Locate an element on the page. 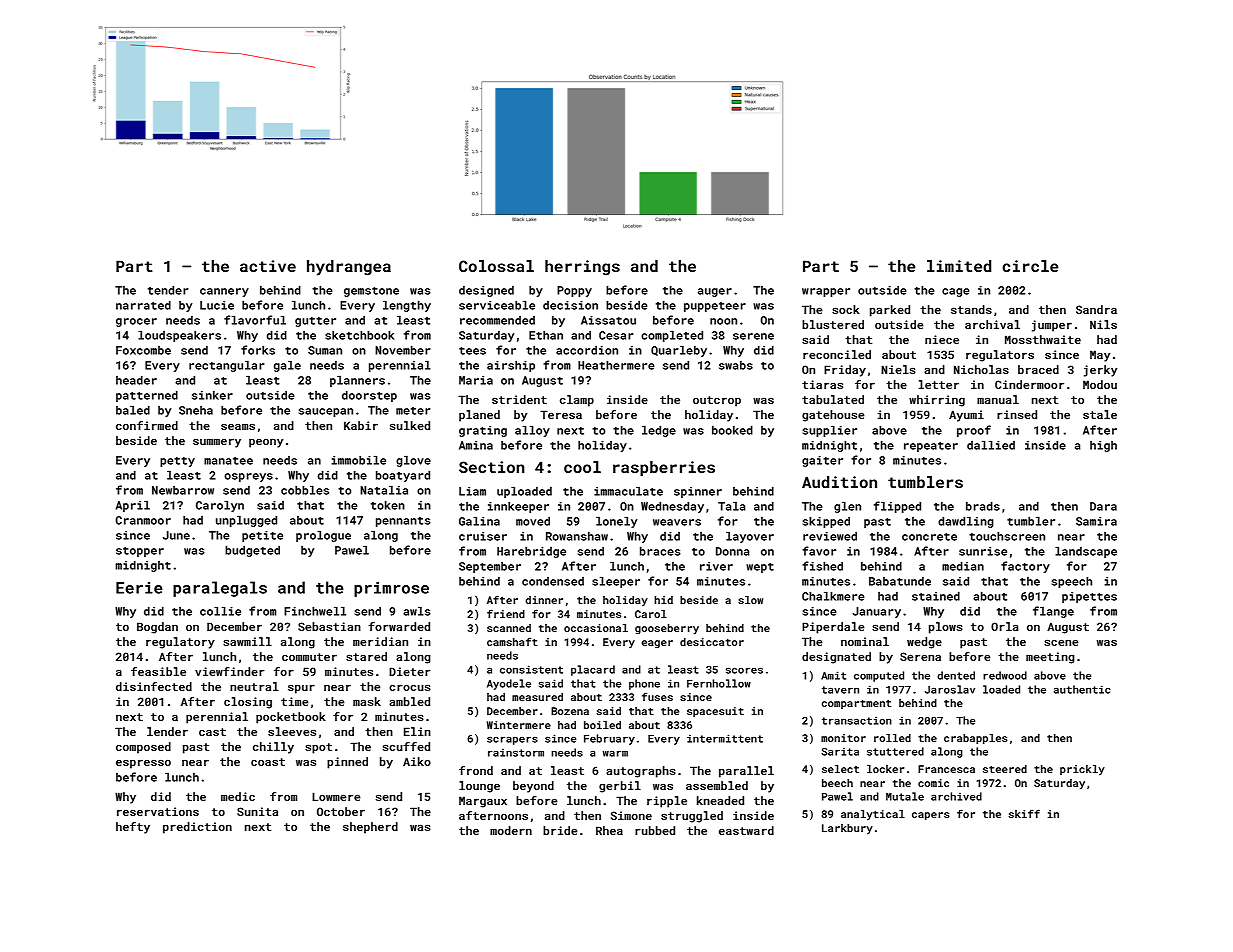  pennants is located at coordinates (403, 522).
